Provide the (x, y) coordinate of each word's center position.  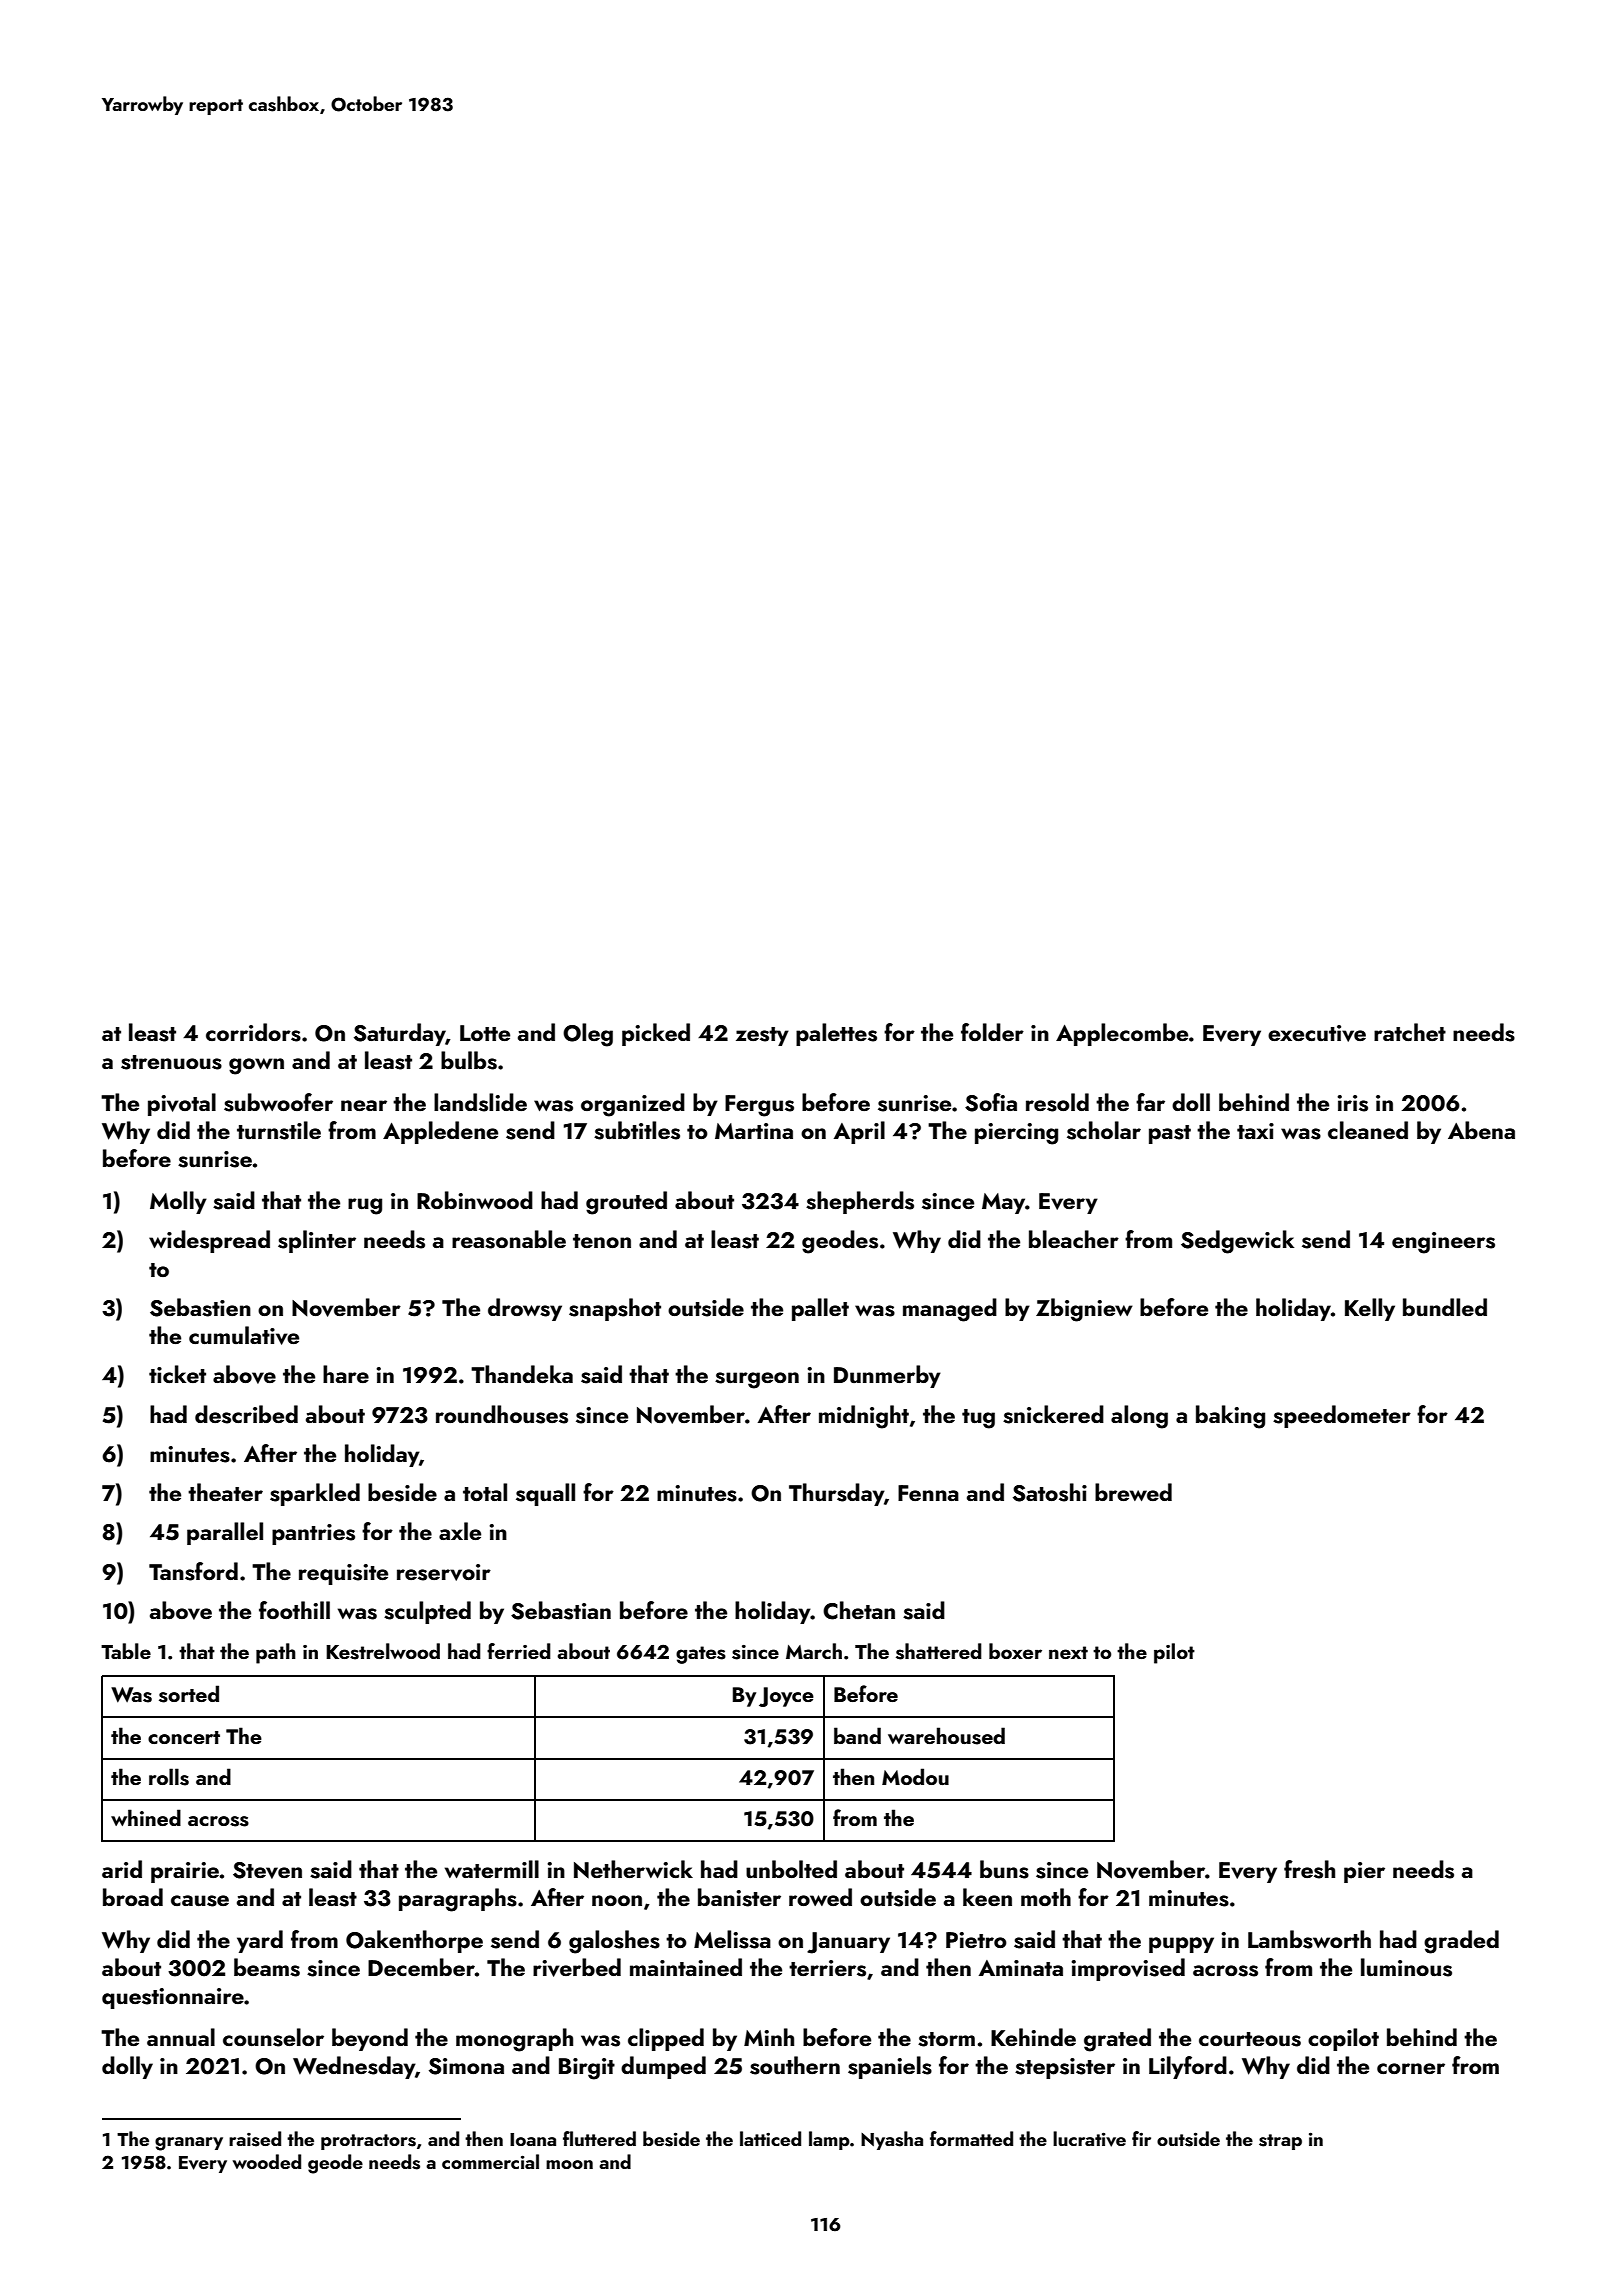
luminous (1406, 1967)
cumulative (244, 1335)
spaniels (890, 2067)
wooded (267, 2161)
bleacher (1074, 1239)
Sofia (991, 1102)
